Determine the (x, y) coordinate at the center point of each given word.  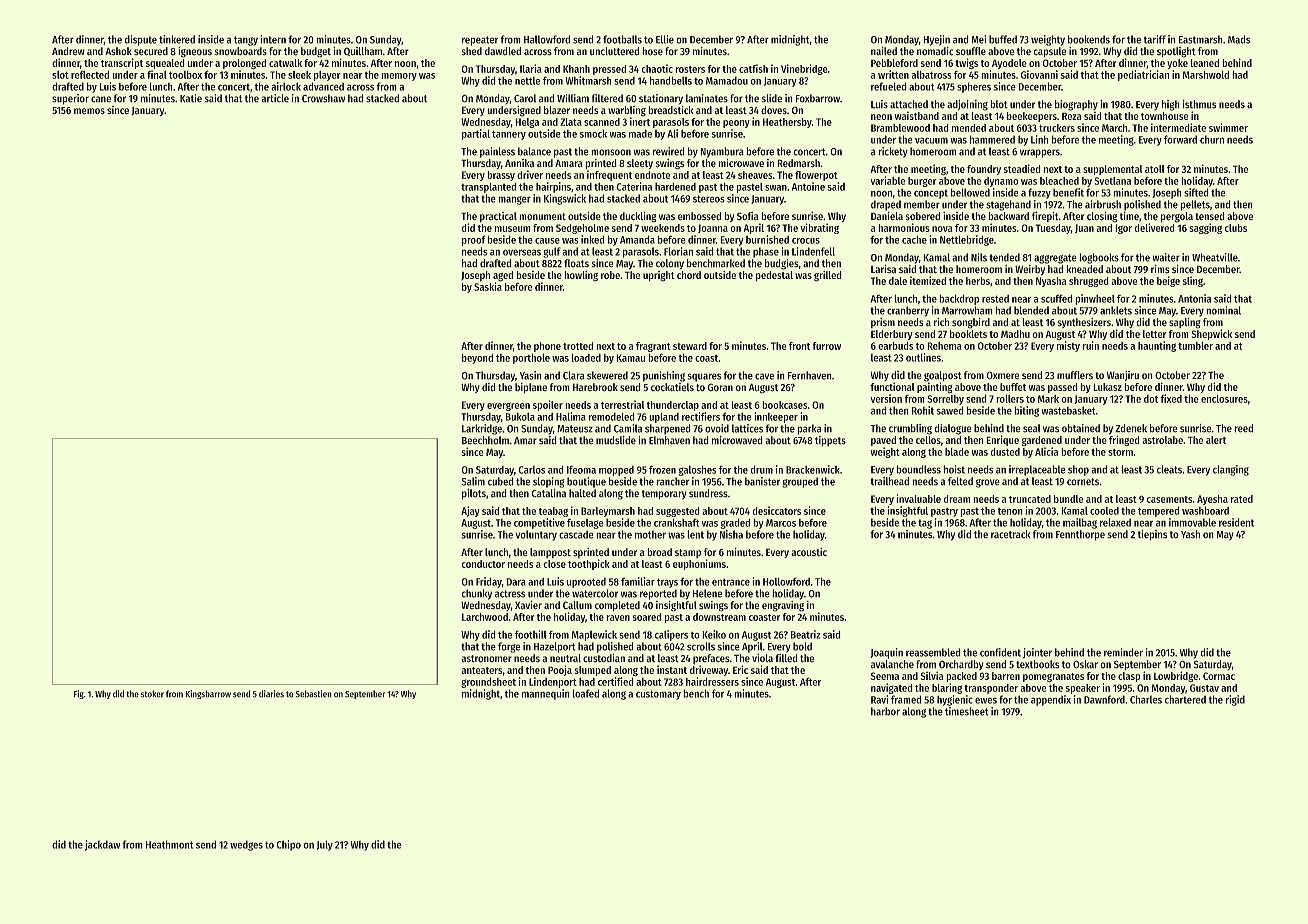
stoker (152, 693)
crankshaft (676, 523)
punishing (664, 376)
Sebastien (313, 693)
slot (60, 75)
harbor (885, 711)
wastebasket (1068, 410)
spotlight (1176, 52)
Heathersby (787, 123)
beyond (477, 359)
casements (1169, 499)
